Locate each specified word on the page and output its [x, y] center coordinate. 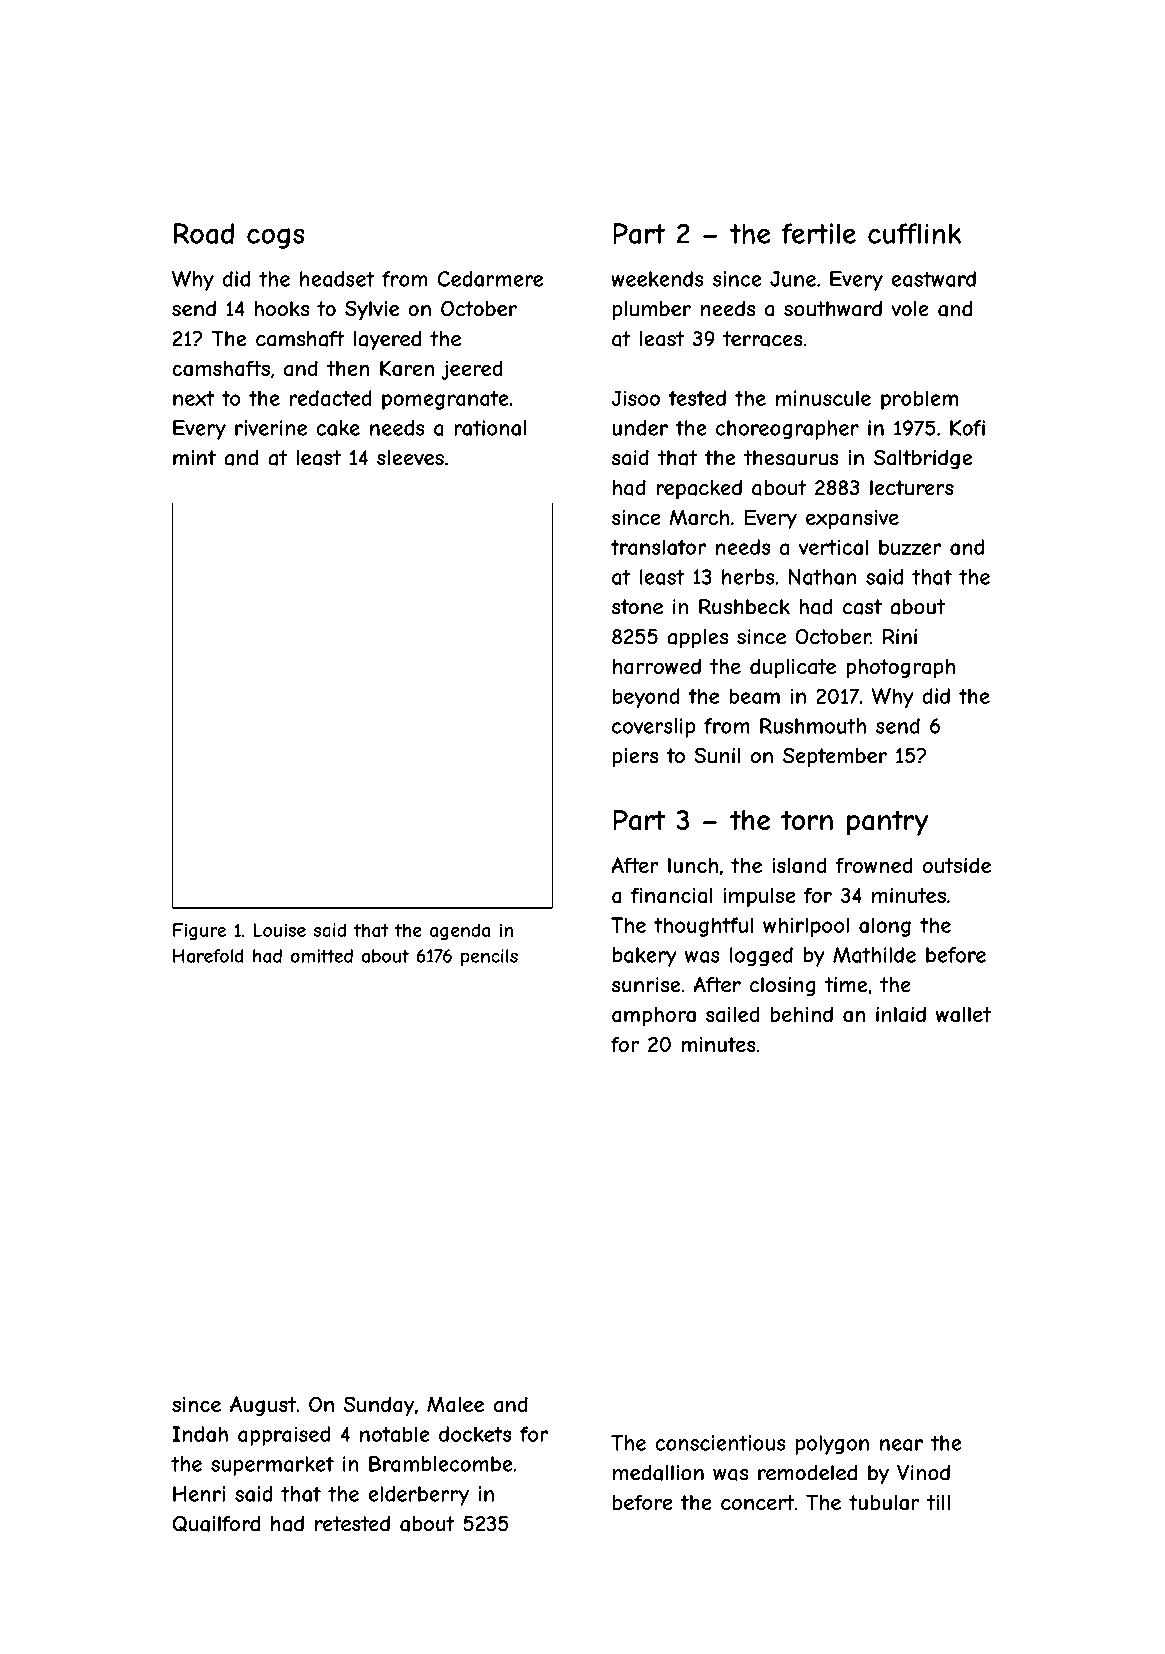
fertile [819, 233]
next [194, 398]
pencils [489, 957]
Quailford [216, 1524]
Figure [199, 931]
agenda [460, 931]
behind [801, 1014]
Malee [455, 1404]
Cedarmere [490, 279]
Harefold [208, 956]
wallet [963, 1015]
